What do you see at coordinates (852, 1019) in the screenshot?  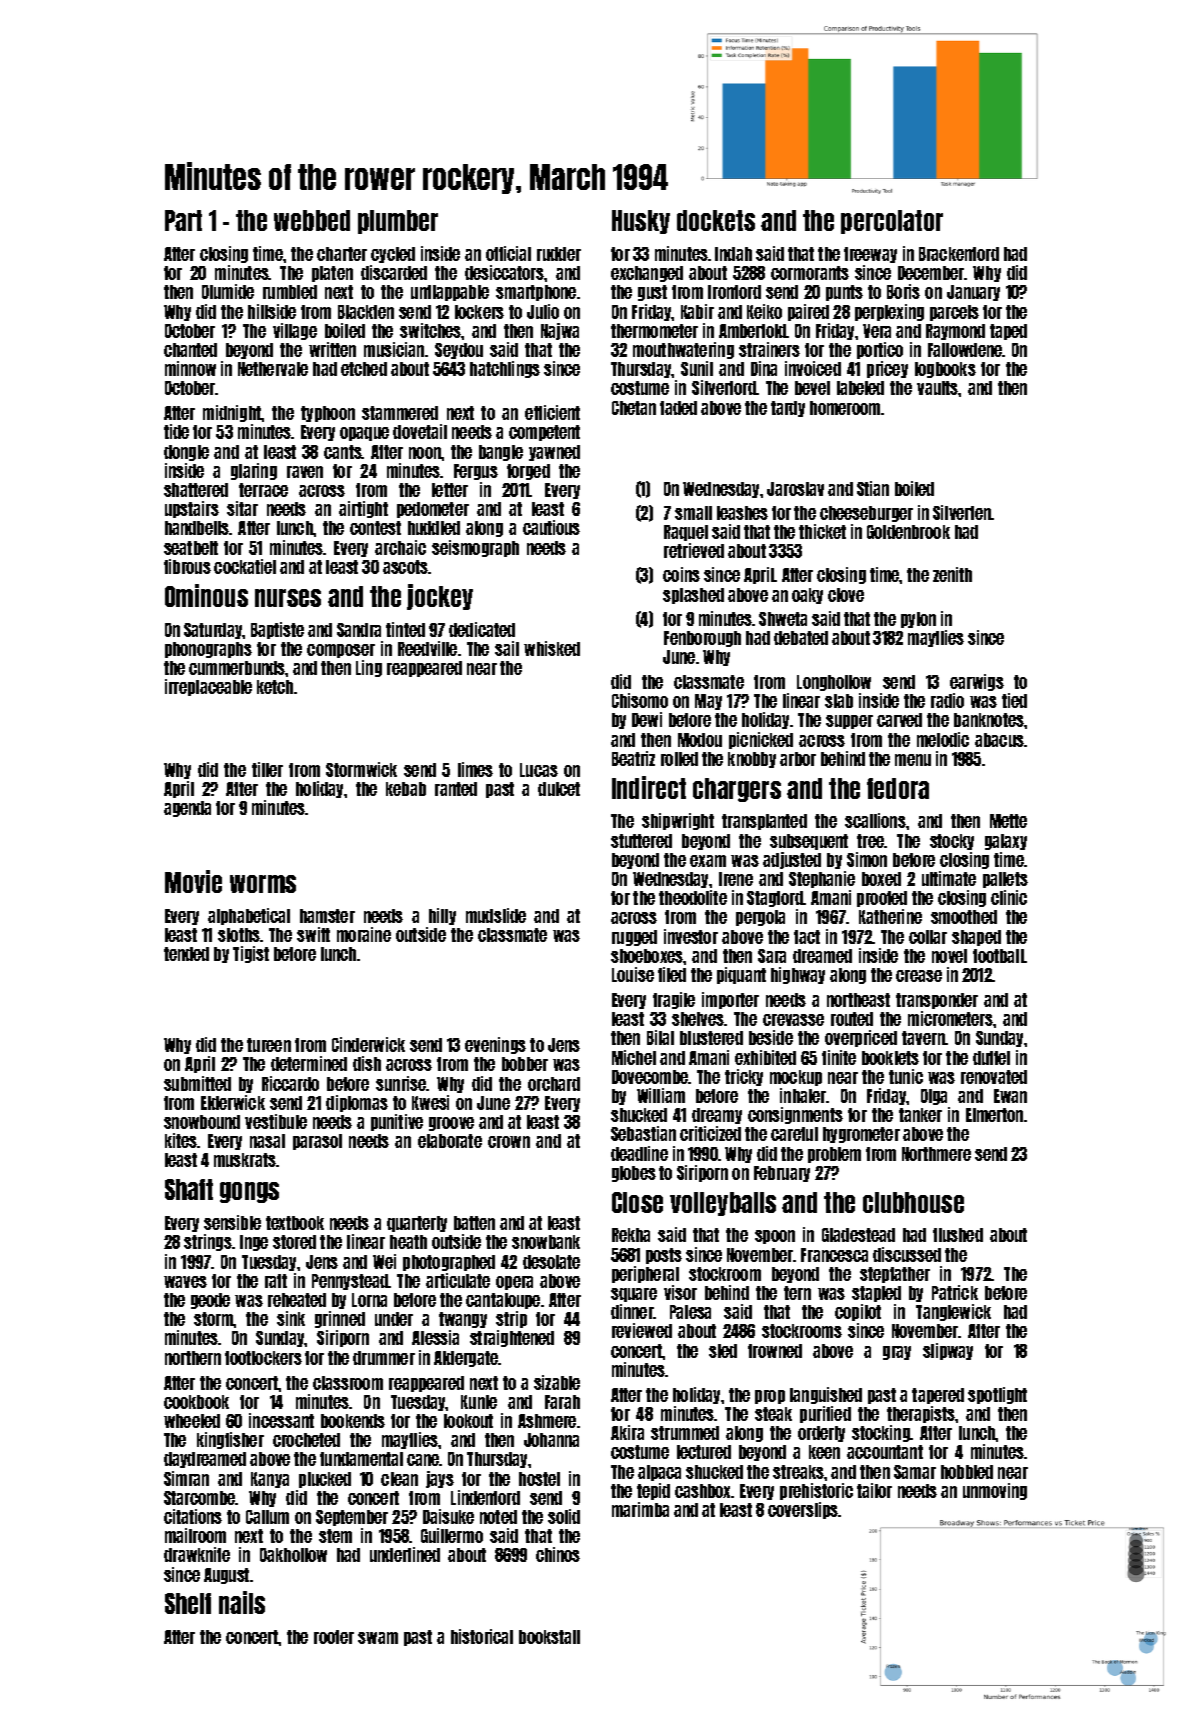 I see `routed` at bounding box center [852, 1019].
